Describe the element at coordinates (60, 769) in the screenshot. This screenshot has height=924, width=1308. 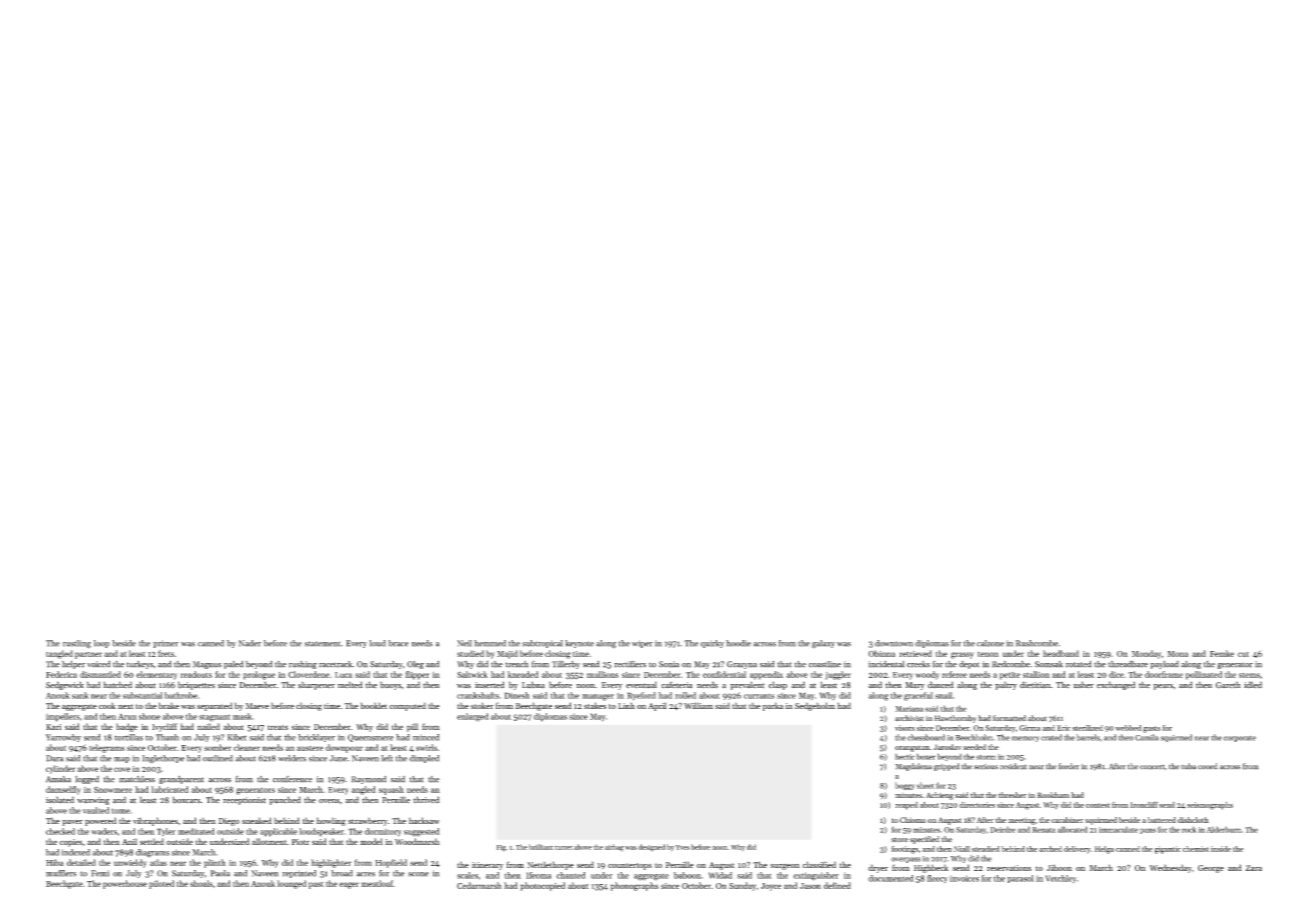
I see `cylinder` at that location.
